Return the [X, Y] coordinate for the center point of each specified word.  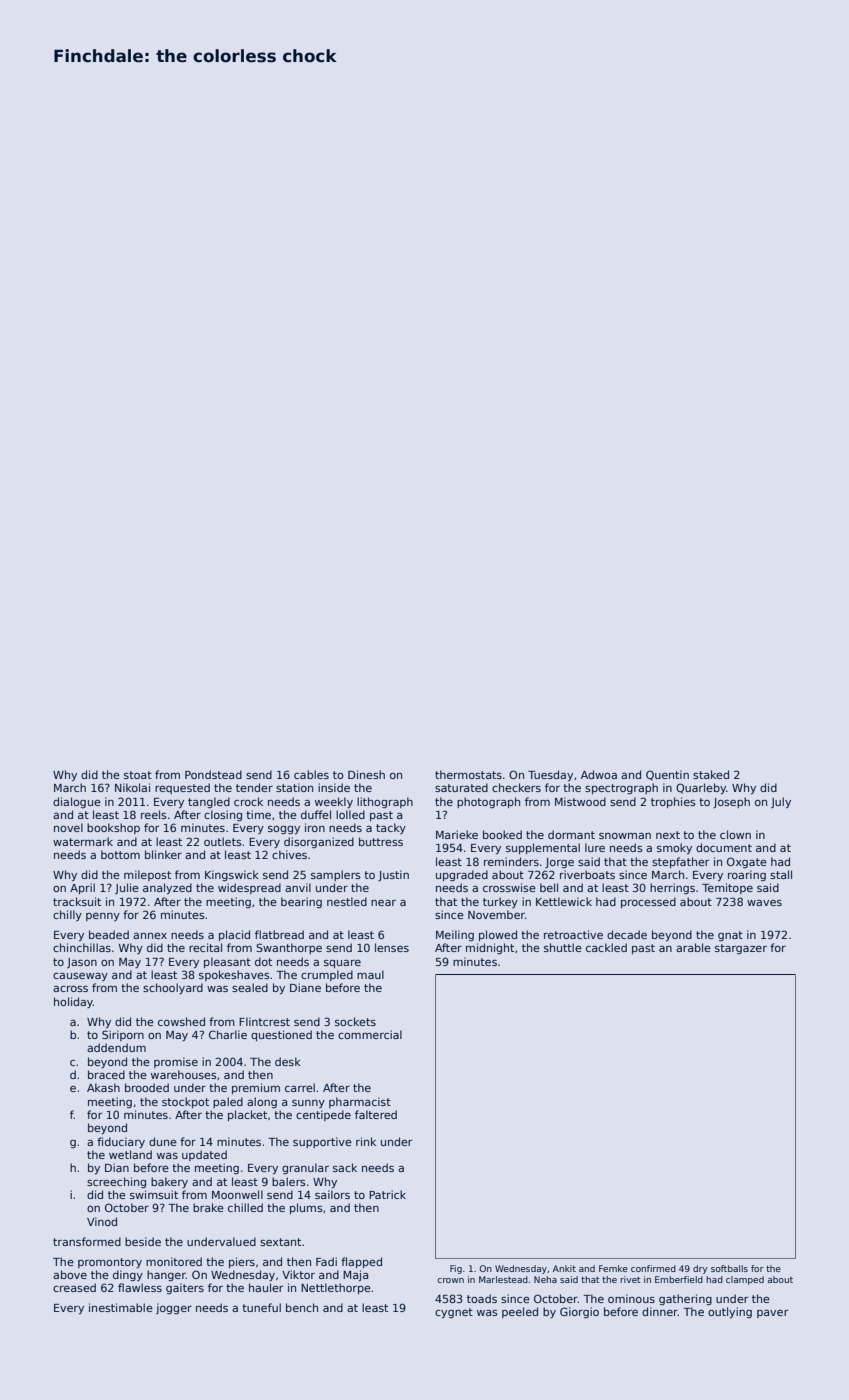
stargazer [741, 949]
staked [711, 774]
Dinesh [366, 774]
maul [370, 974]
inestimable [121, 1307]
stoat [138, 775]
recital [205, 947]
